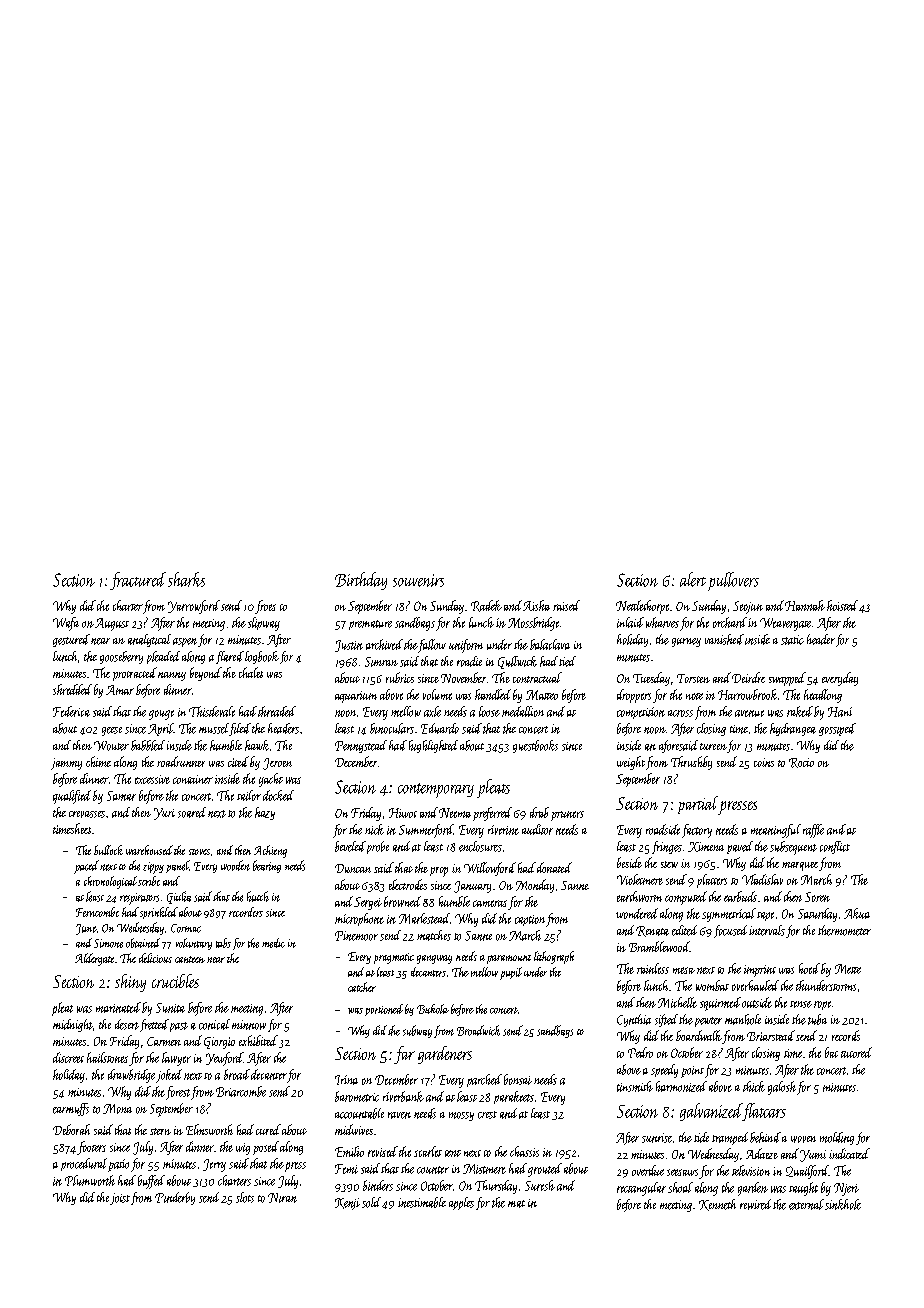 This screenshot has width=924, height=1308. What do you see at coordinates (384, 1010) in the screenshot?
I see `portioned` at bounding box center [384, 1010].
